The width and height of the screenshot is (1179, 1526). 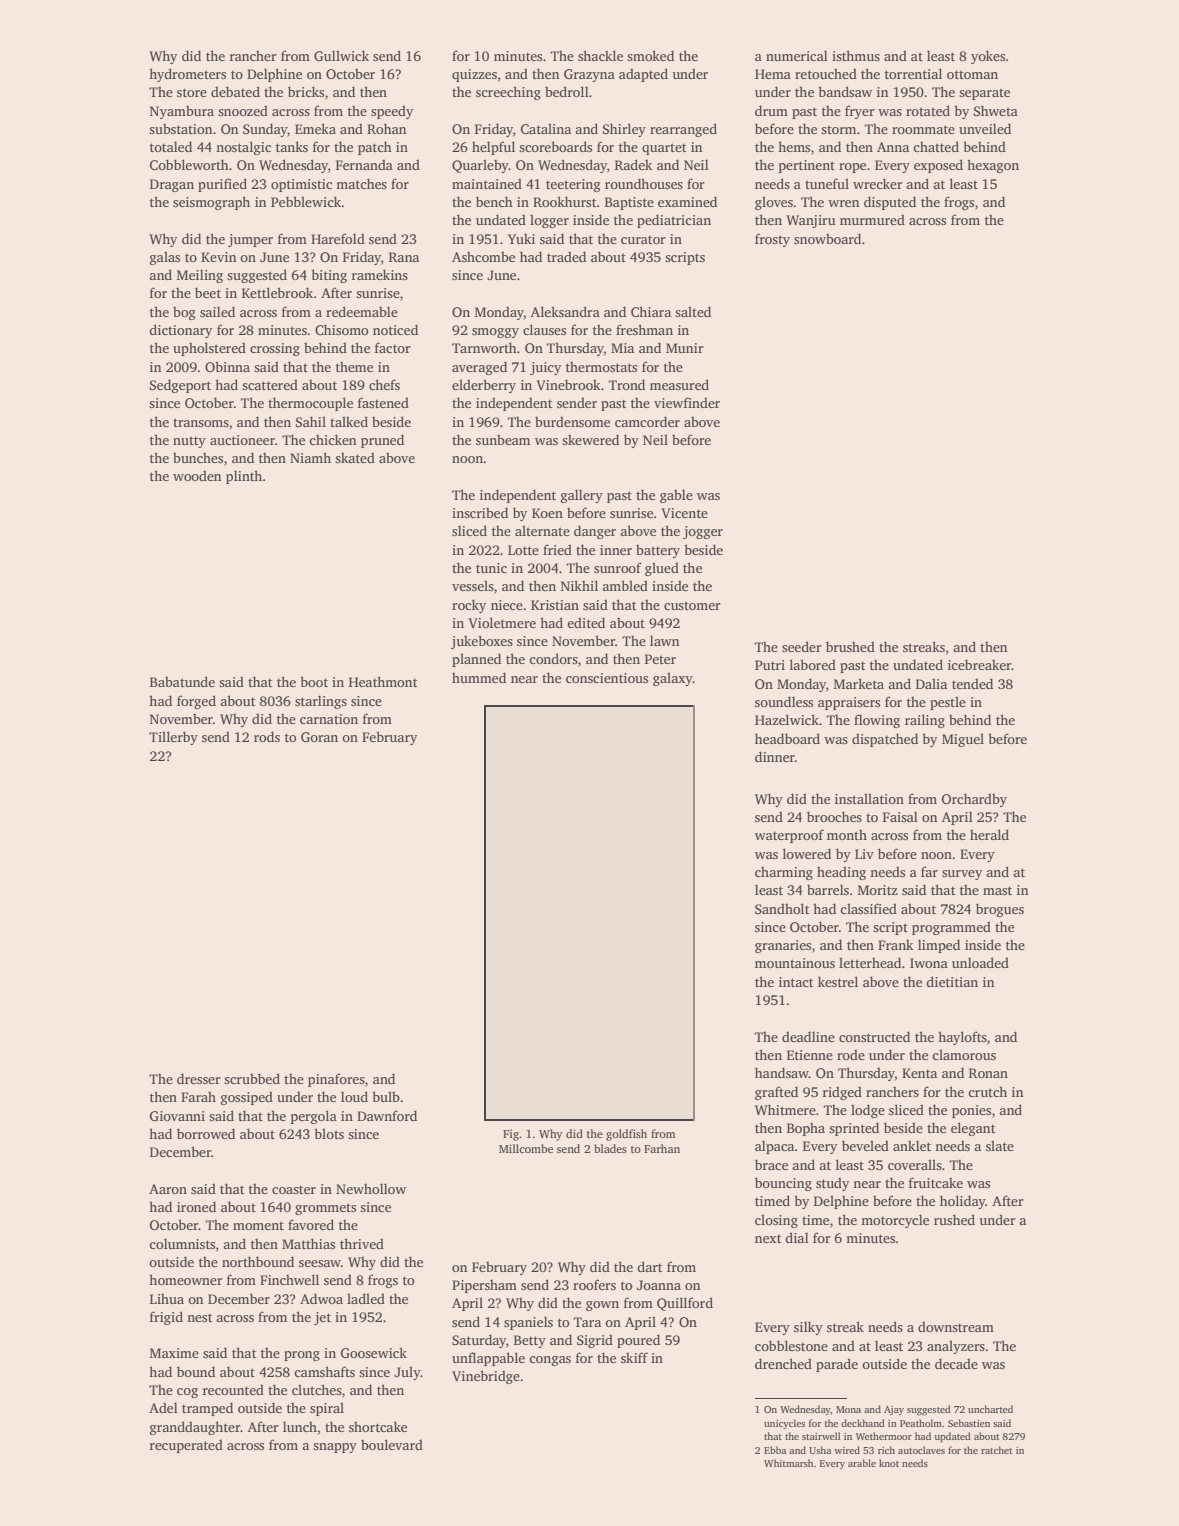 I want to click on Sandholt, so click(x=782, y=908).
